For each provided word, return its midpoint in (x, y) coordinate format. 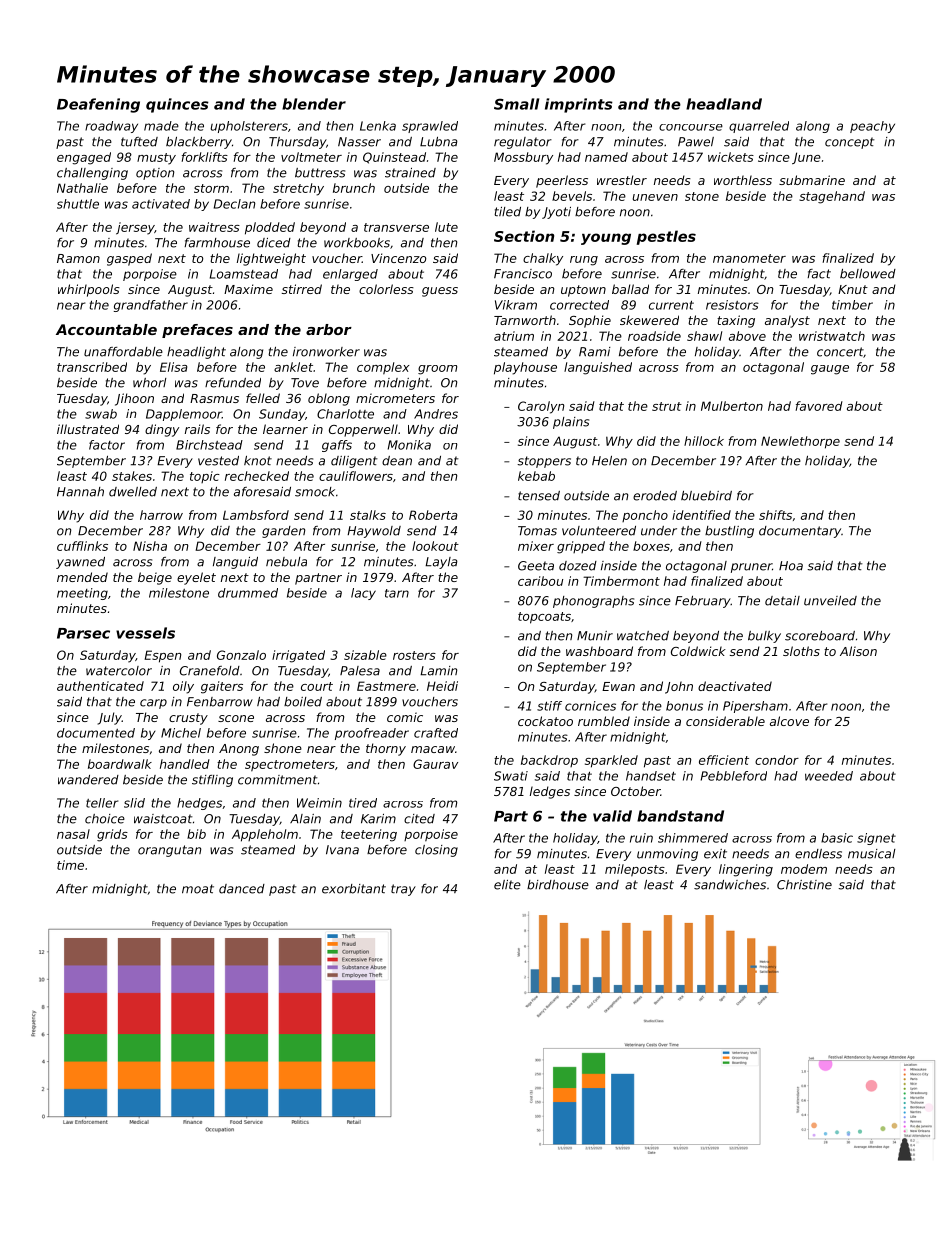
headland (724, 104)
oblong (329, 399)
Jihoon (134, 399)
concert (840, 352)
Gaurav (435, 764)
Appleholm (265, 835)
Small (516, 104)
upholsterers (249, 127)
